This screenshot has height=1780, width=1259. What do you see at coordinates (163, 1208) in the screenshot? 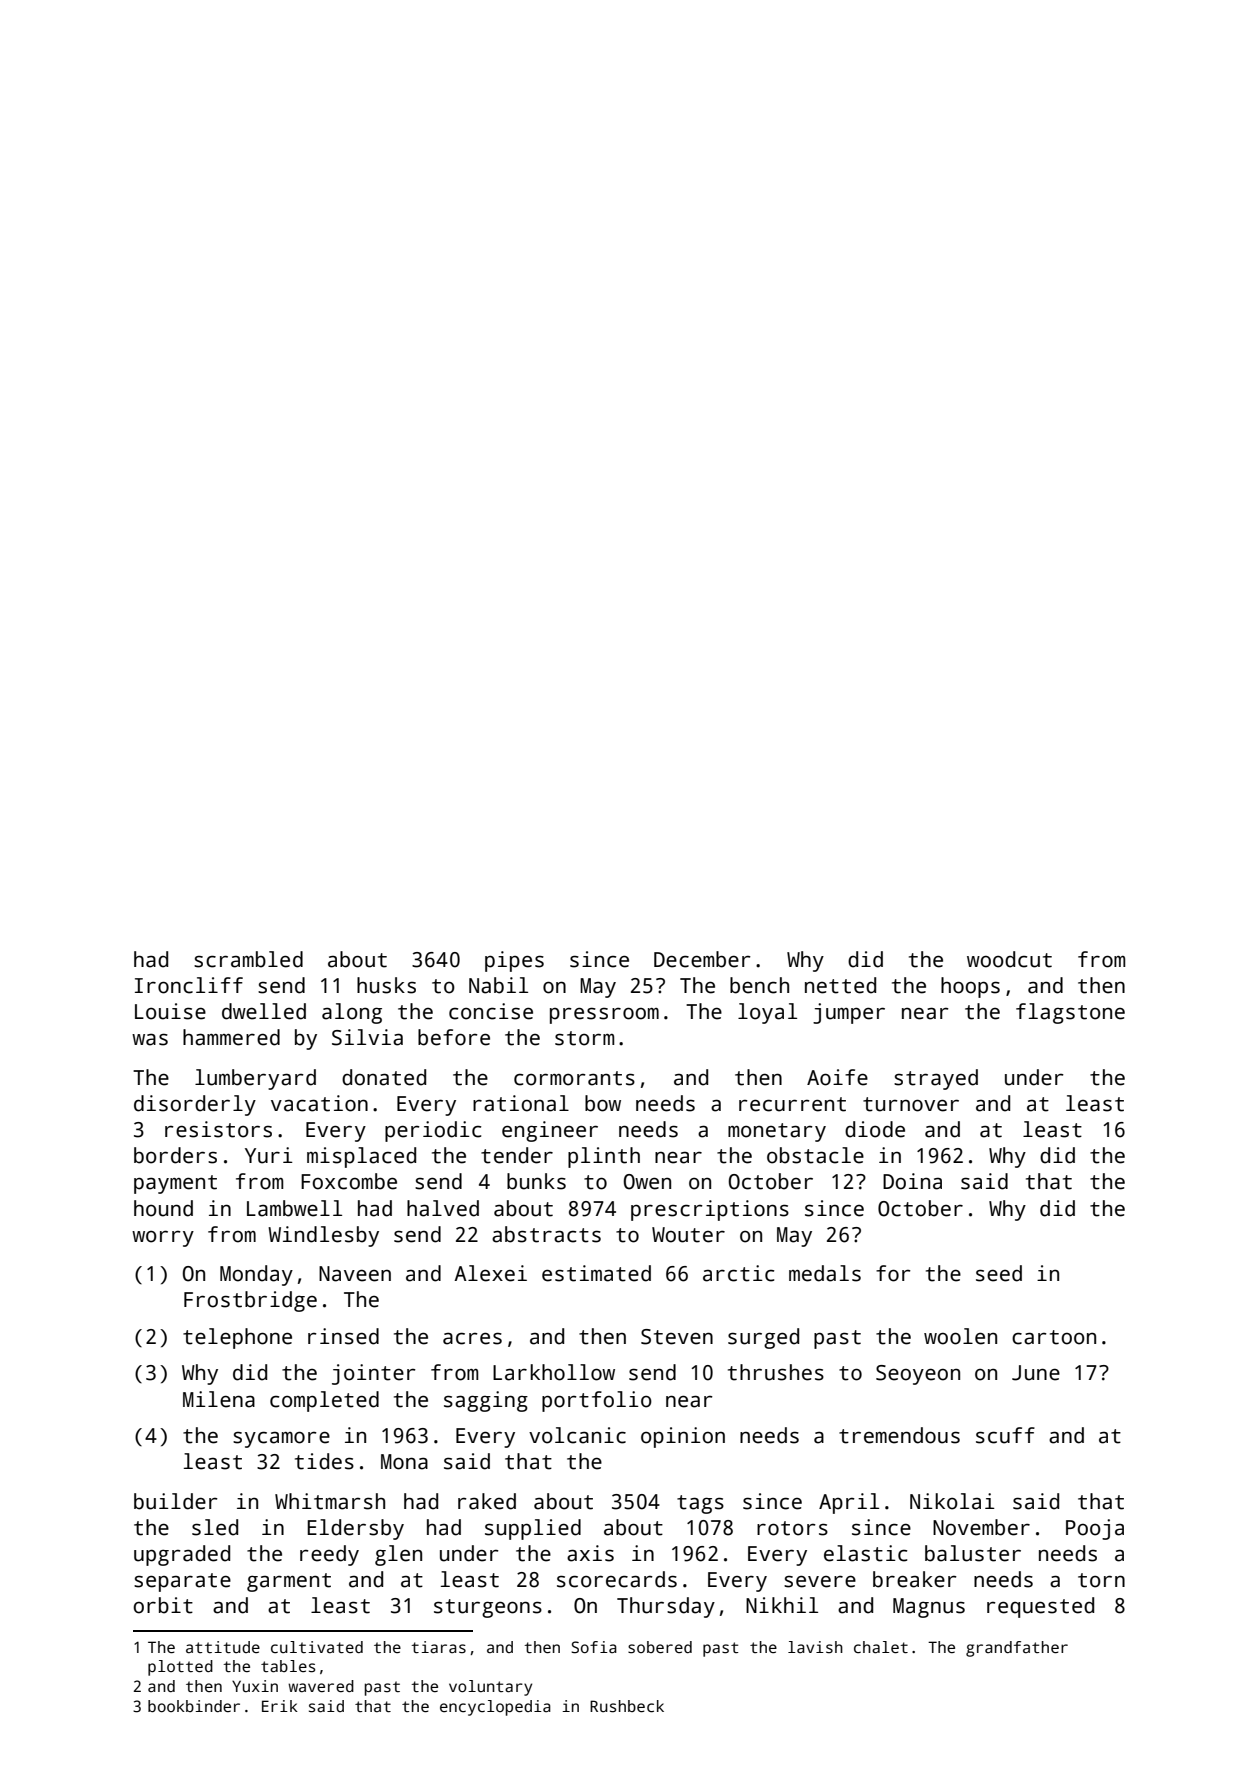
I see `hound` at bounding box center [163, 1208].
